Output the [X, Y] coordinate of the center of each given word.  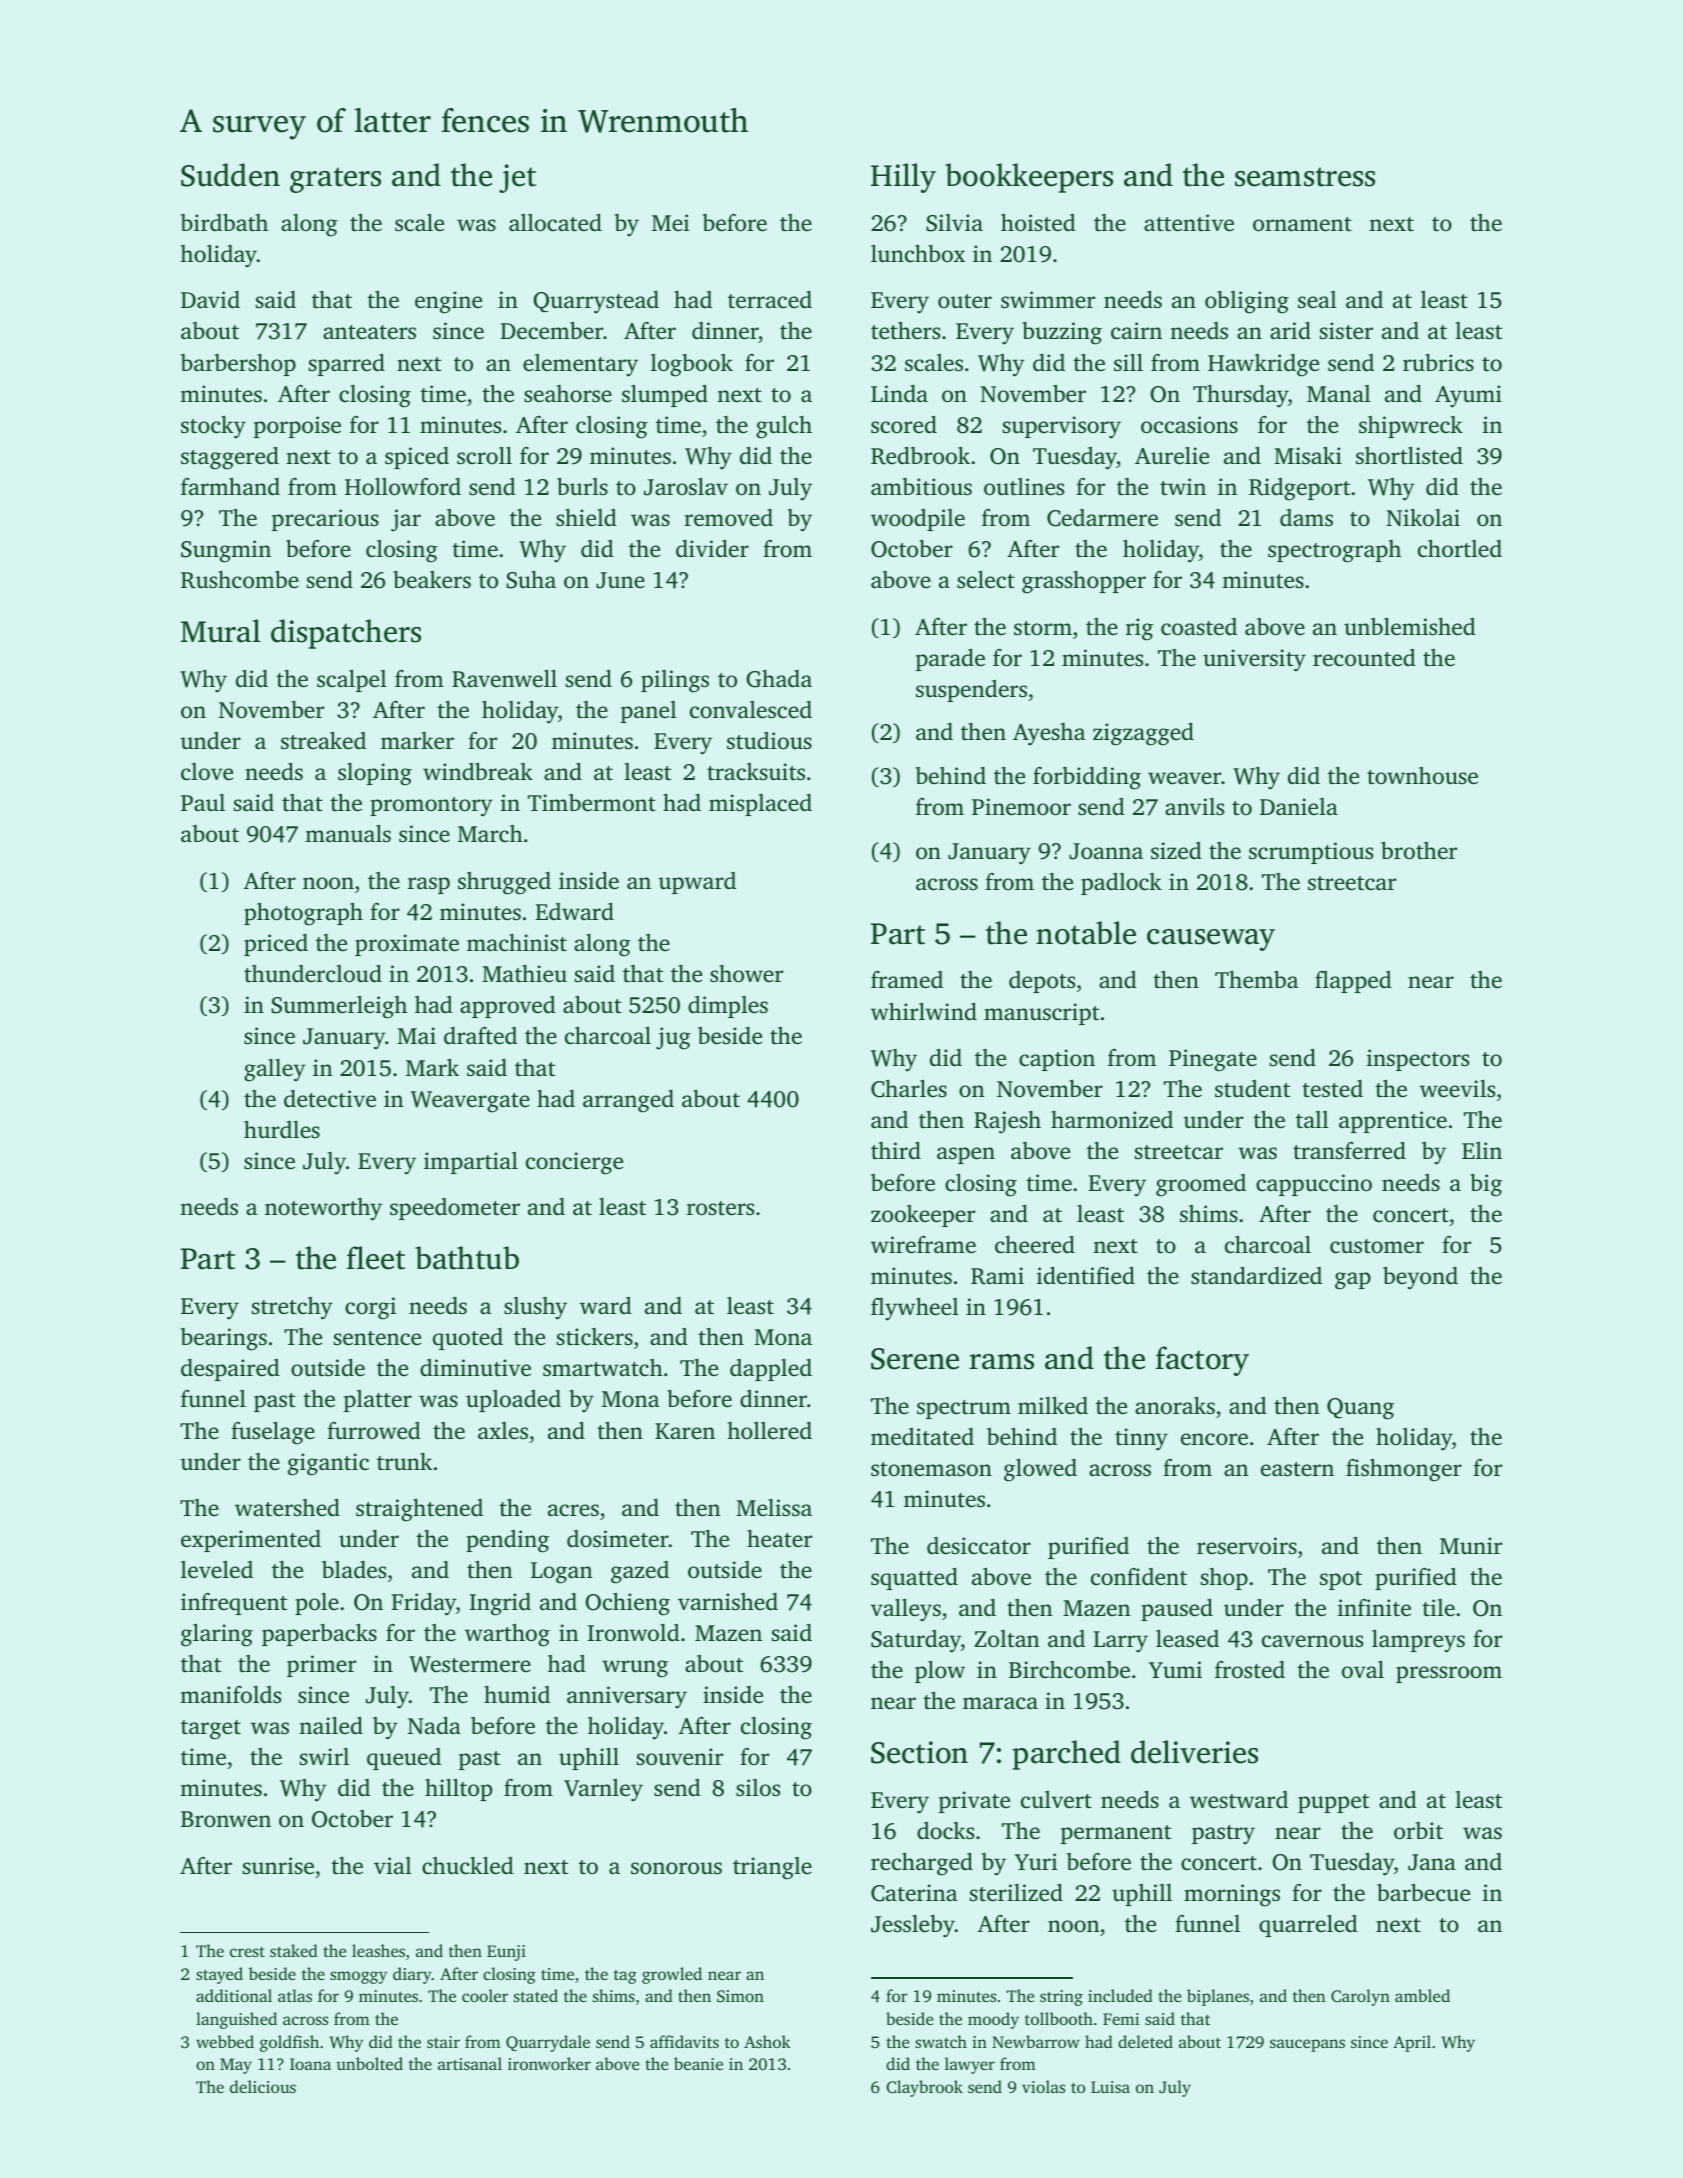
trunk [404, 1461]
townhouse [1422, 776]
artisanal [470, 2063]
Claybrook [924, 2088]
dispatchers [346, 634]
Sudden [230, 175]
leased [1187, 1639]
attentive [1189, 223]
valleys [906, 1610]
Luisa [1110, 2087]
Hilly [903, 178]
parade [950, 660]
